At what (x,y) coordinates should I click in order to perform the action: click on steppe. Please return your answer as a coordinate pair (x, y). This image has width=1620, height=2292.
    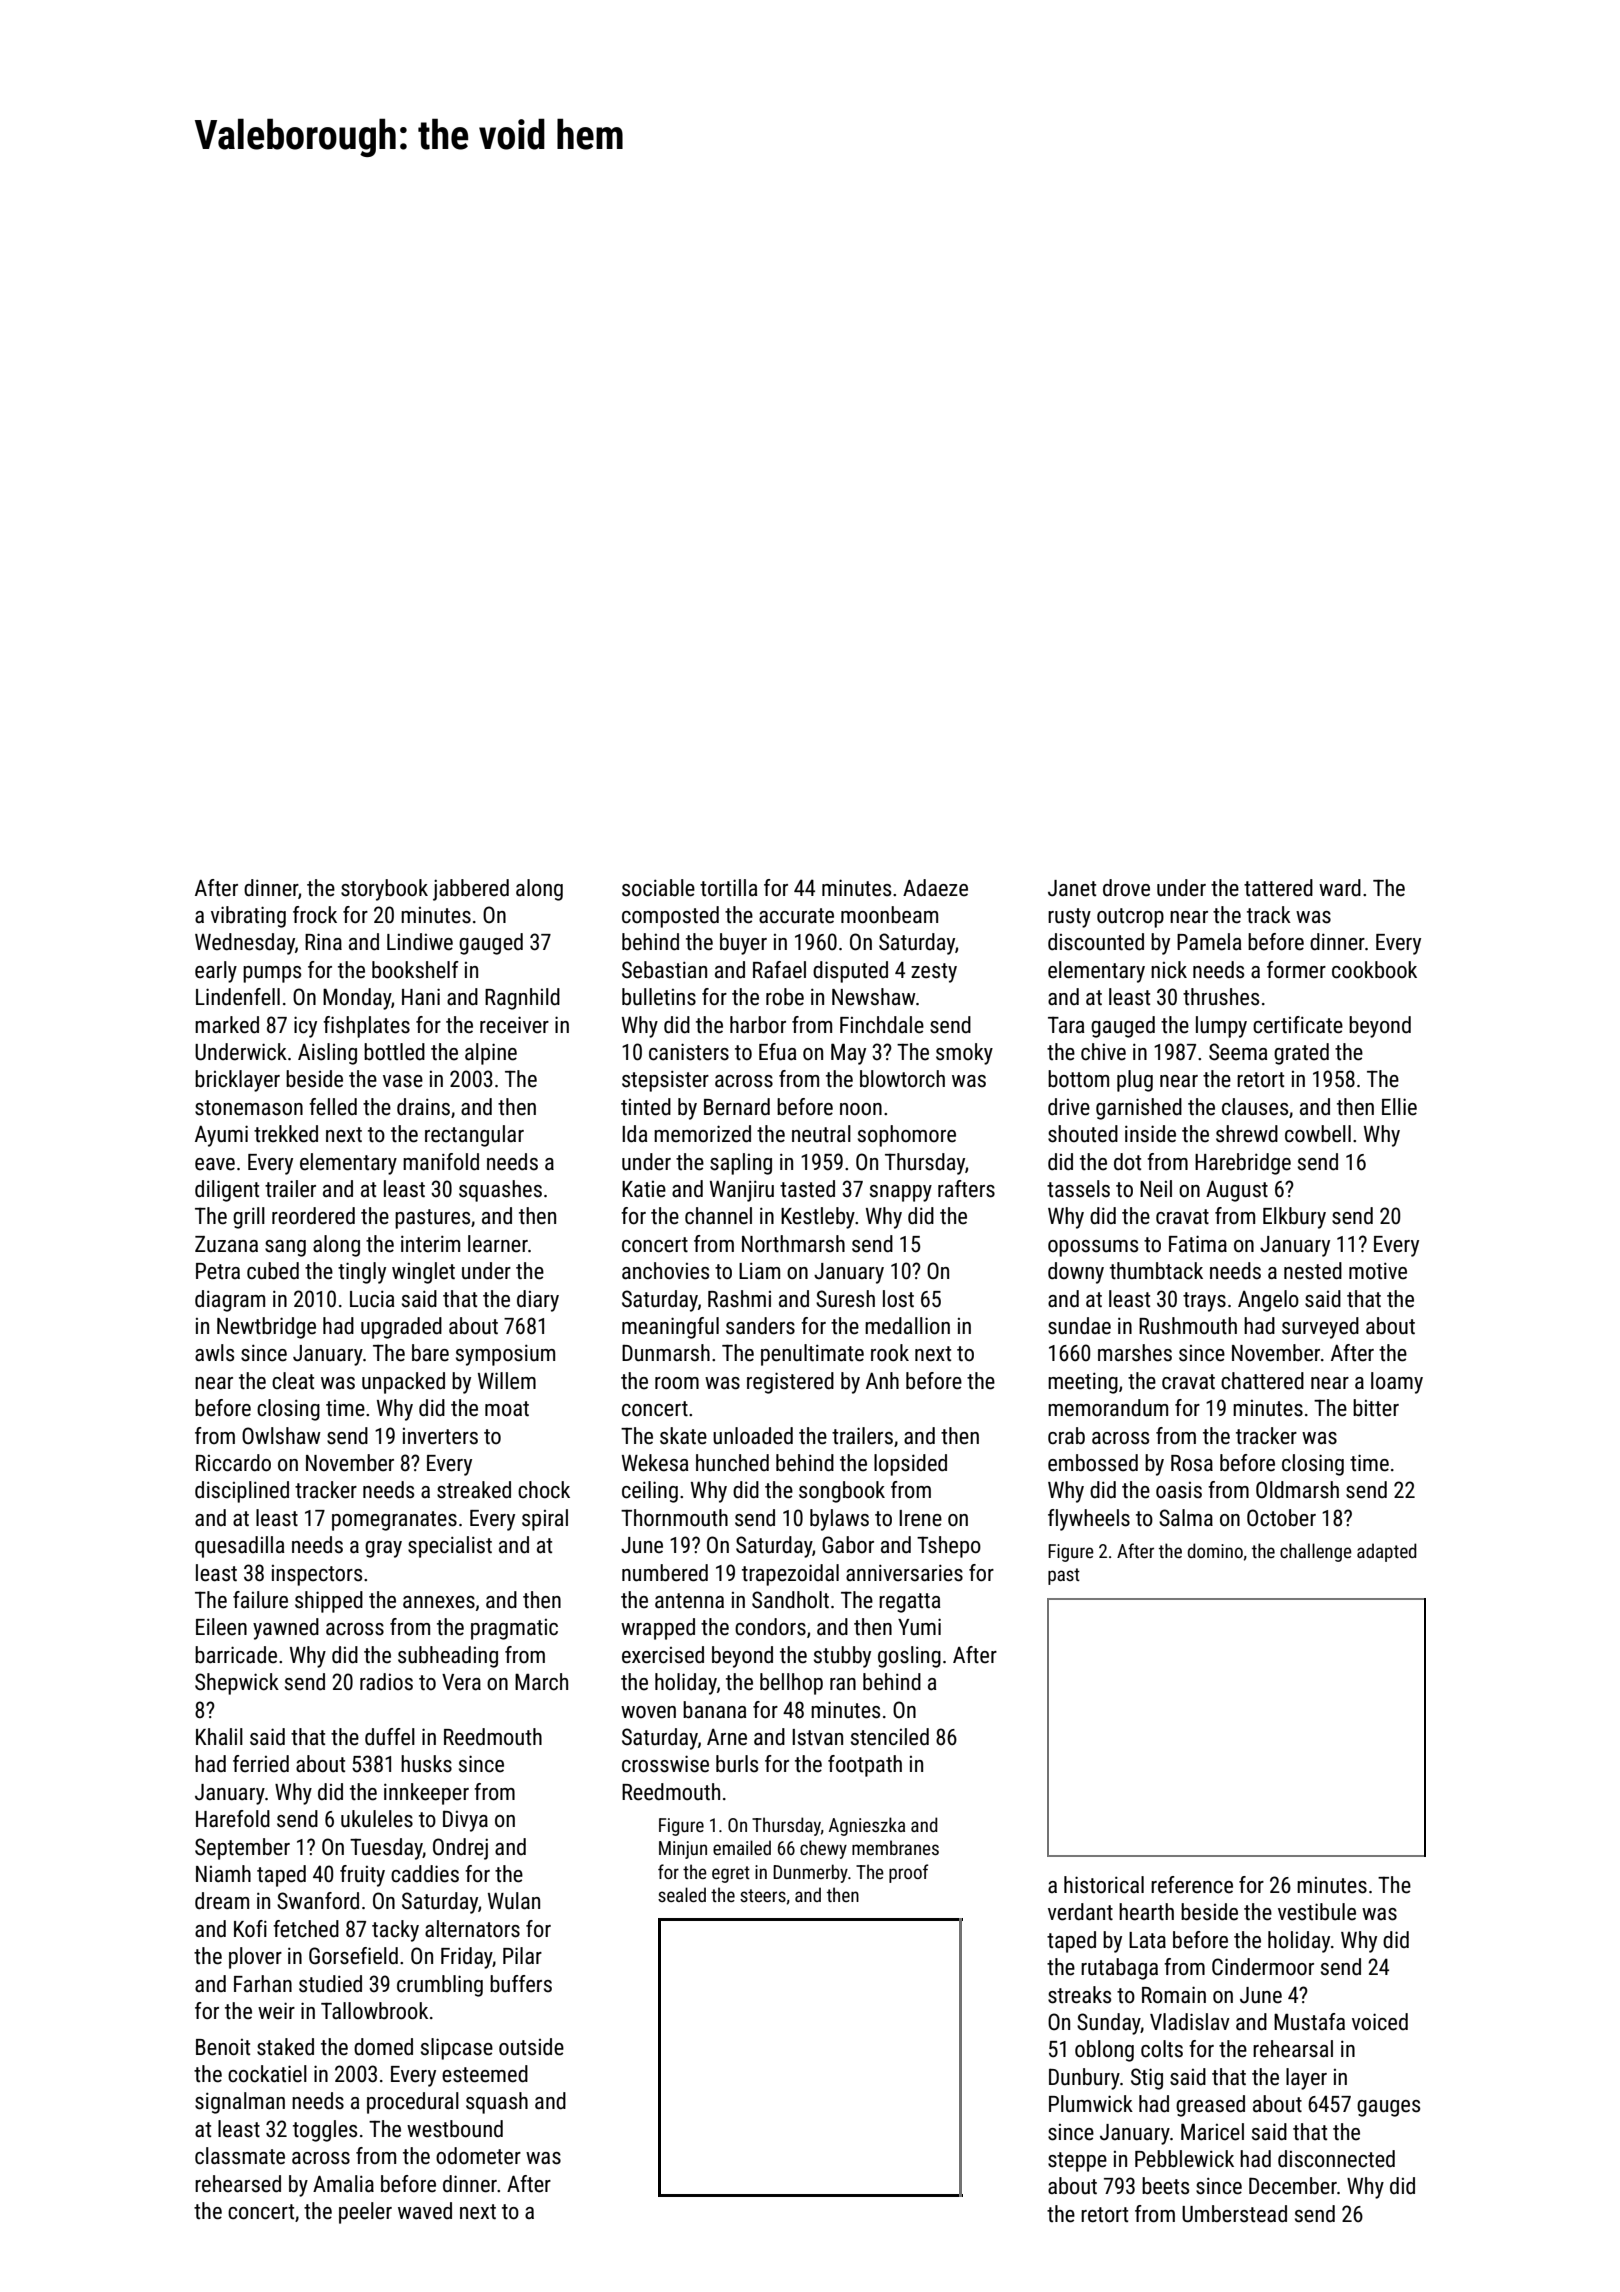
    Looking at the image, I should click on (1077, 2162).
